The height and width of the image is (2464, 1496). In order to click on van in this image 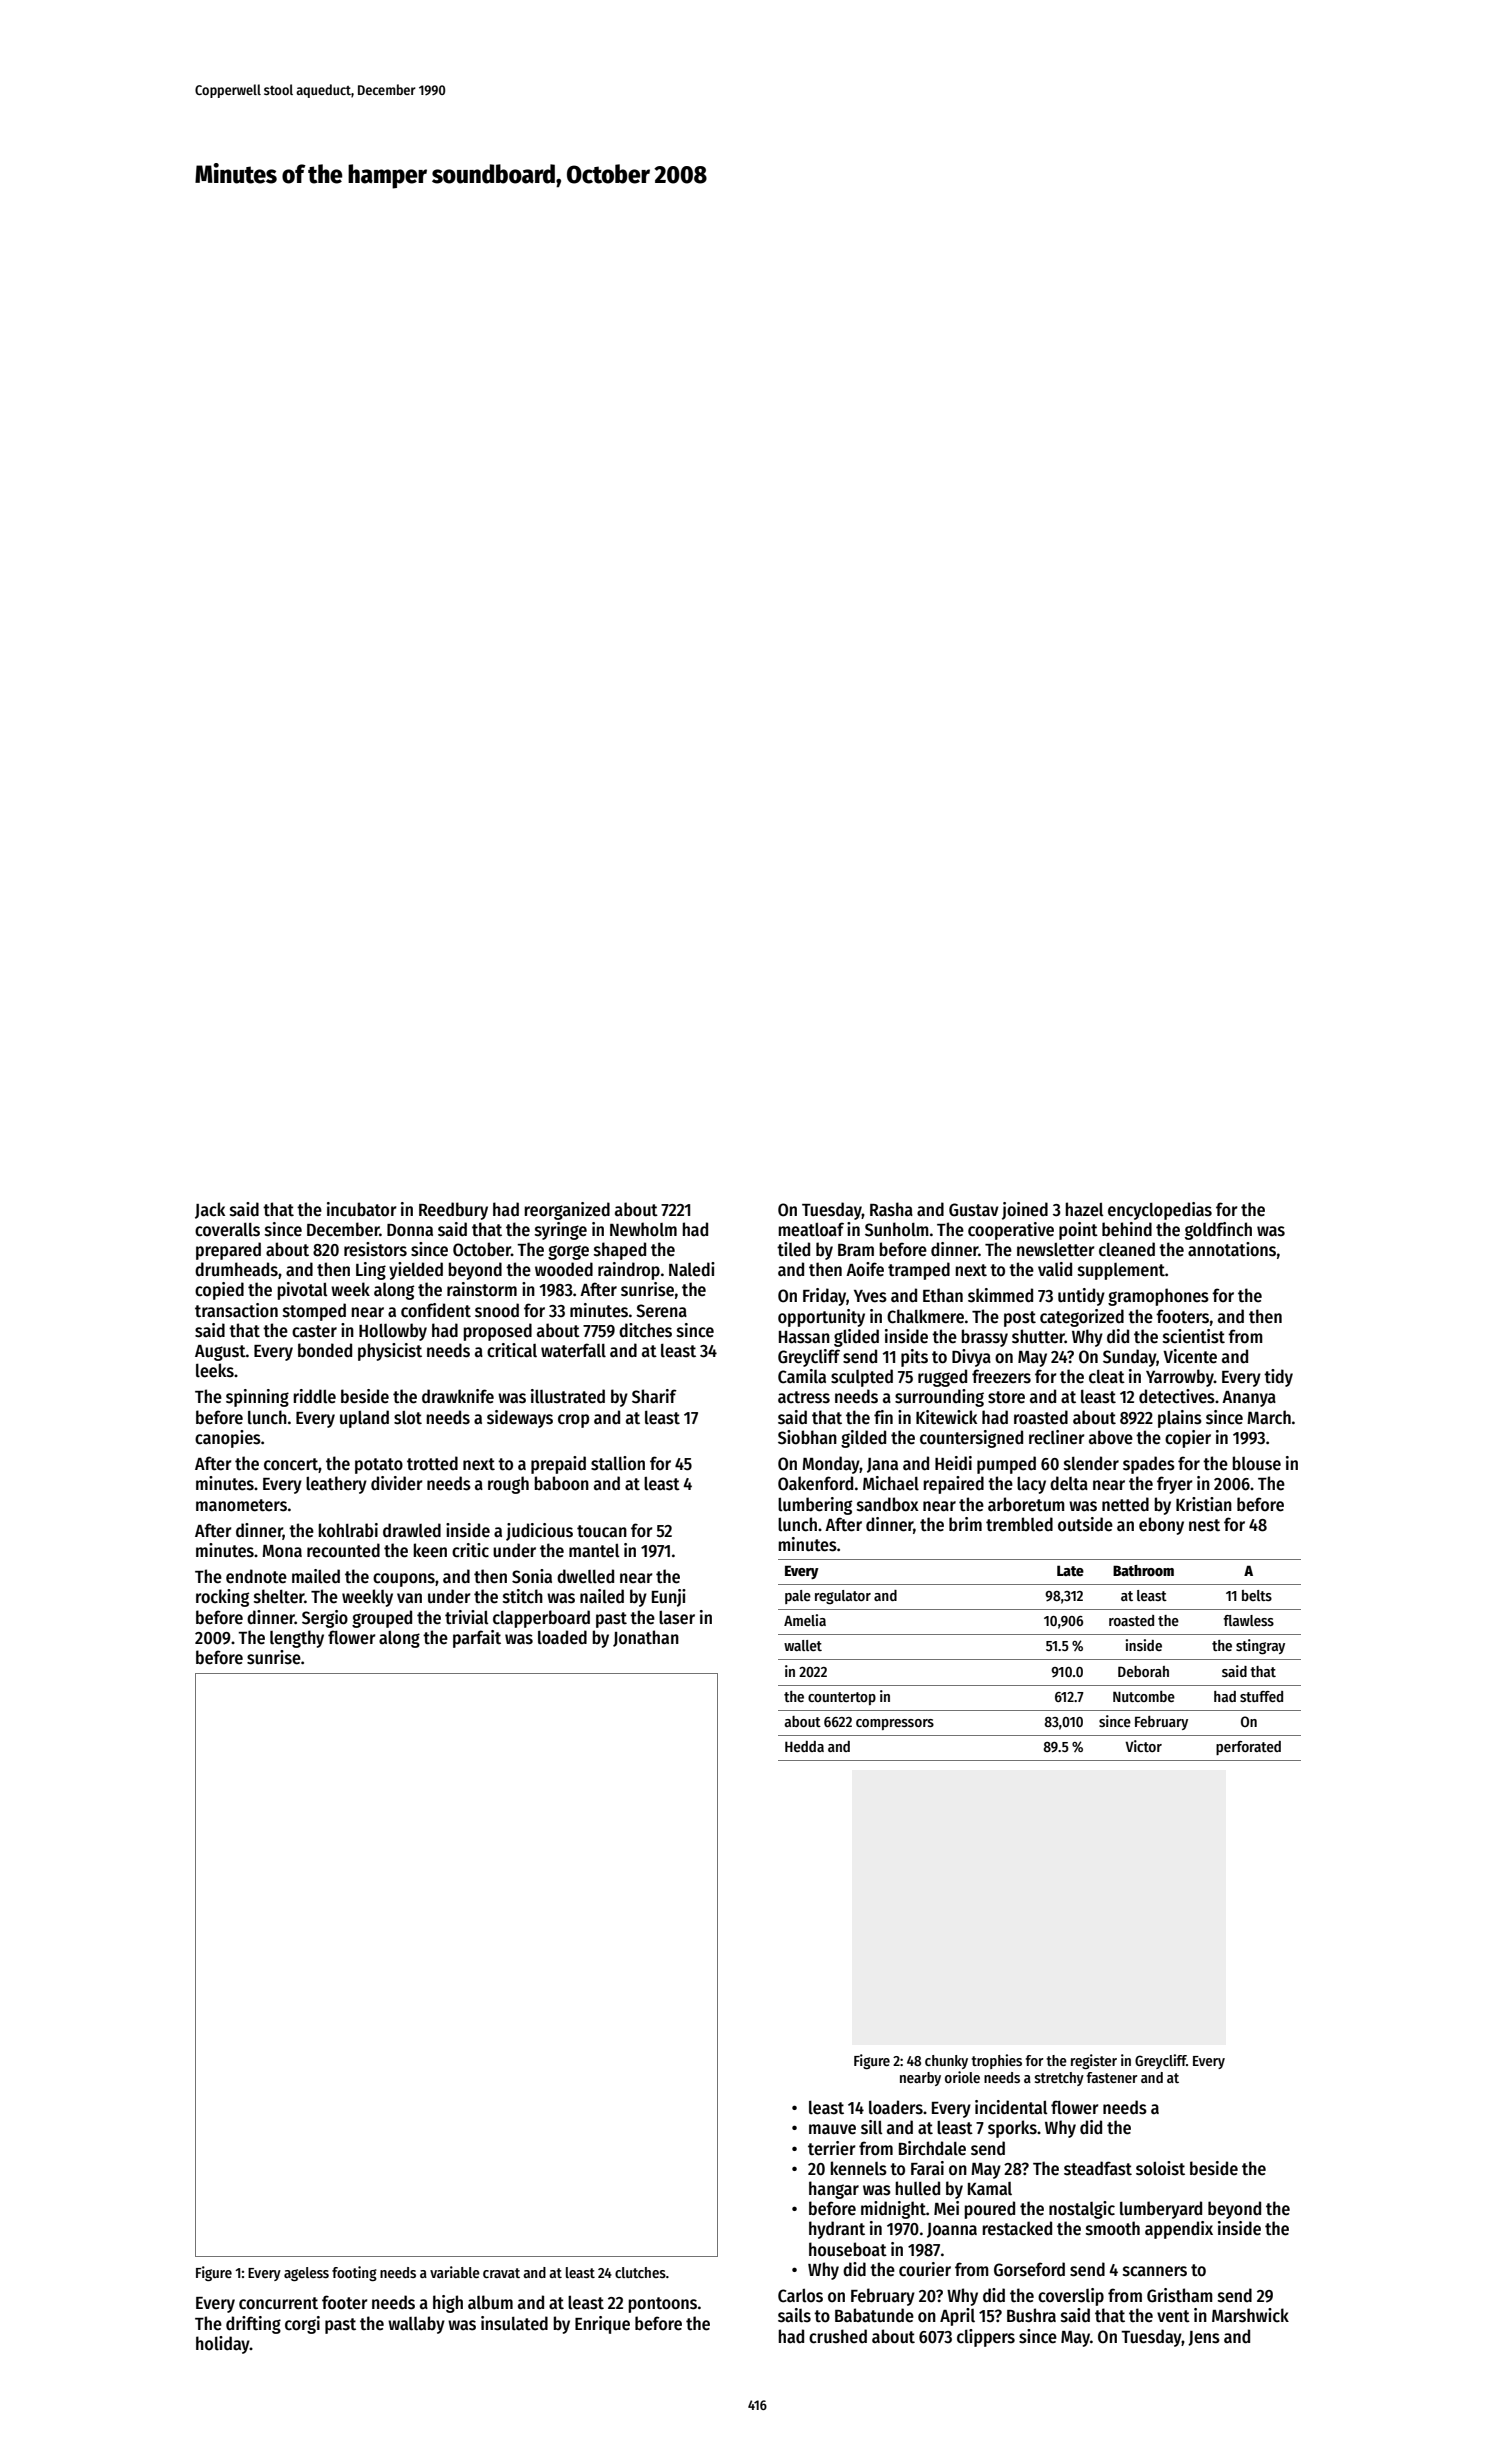, I will do `click(409, 1598)`.
